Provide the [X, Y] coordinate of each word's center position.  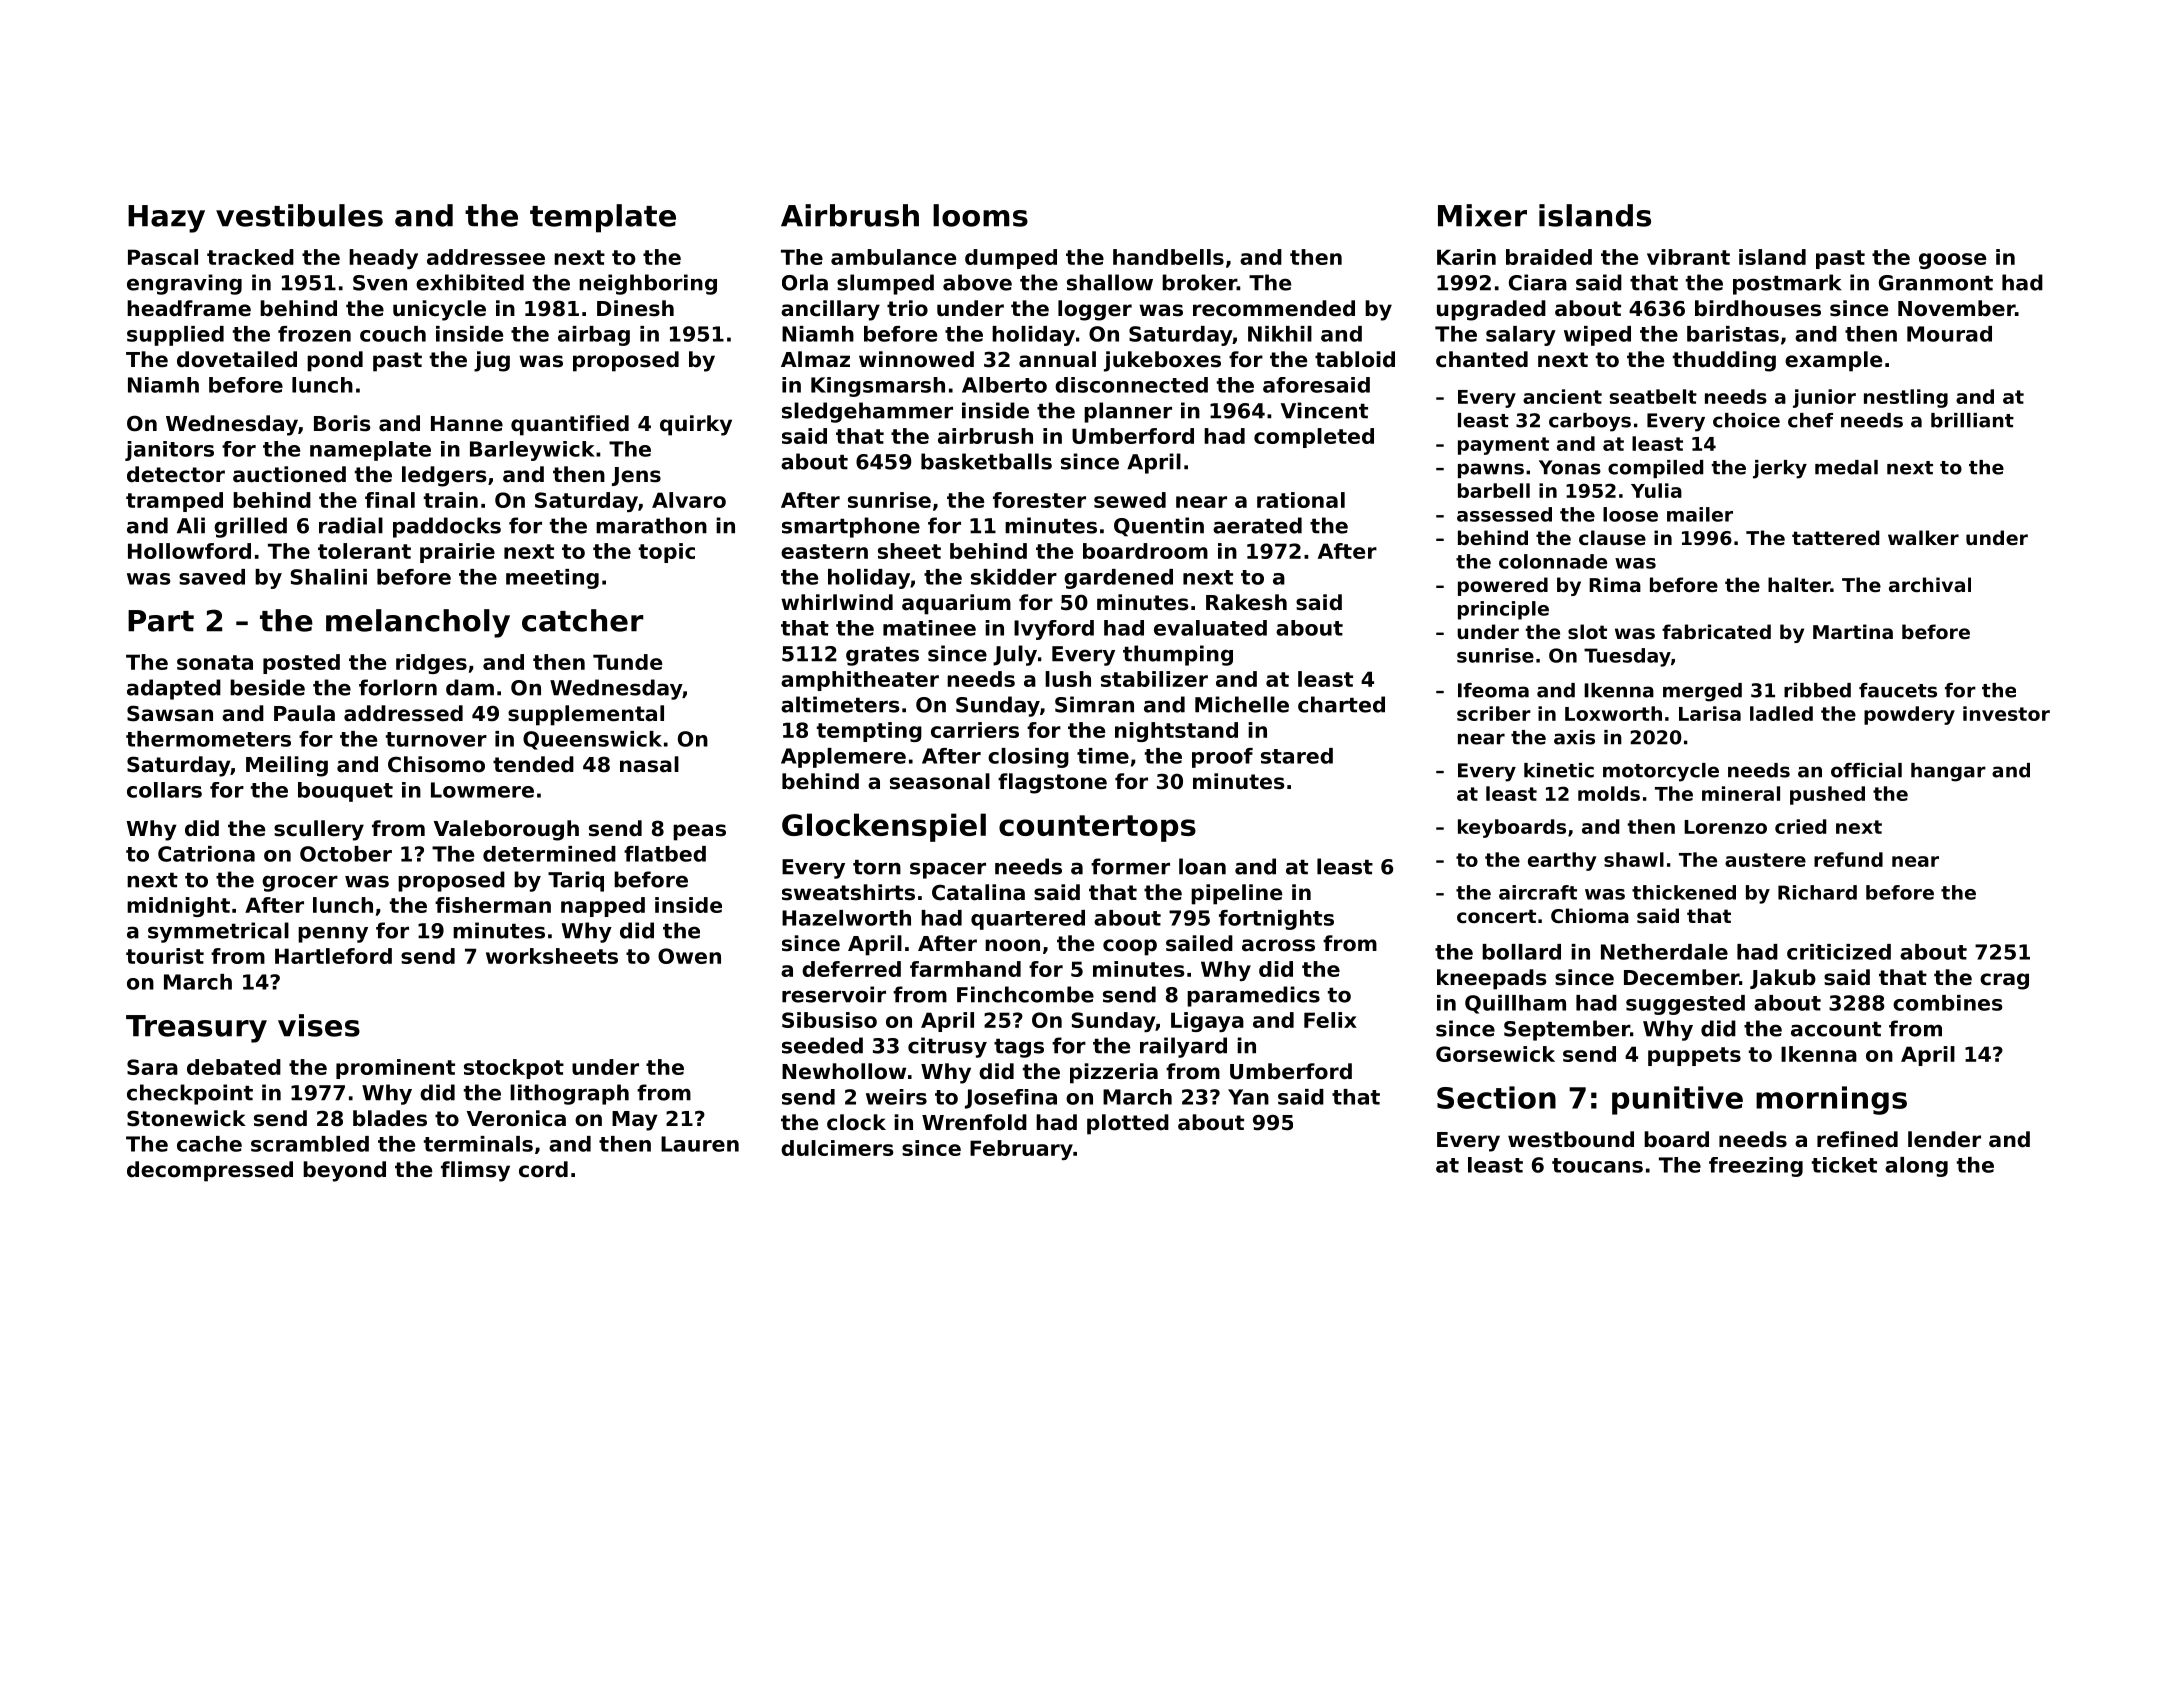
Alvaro [689, 500]
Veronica [516, 1118]
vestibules [299, 215]
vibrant [1688, 257]
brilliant [1972, 420]
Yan [1248, 1097]
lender [1944, 1139]
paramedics [1253, 996]
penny [333, 934]
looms [980, 215]
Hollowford [189, 551]
